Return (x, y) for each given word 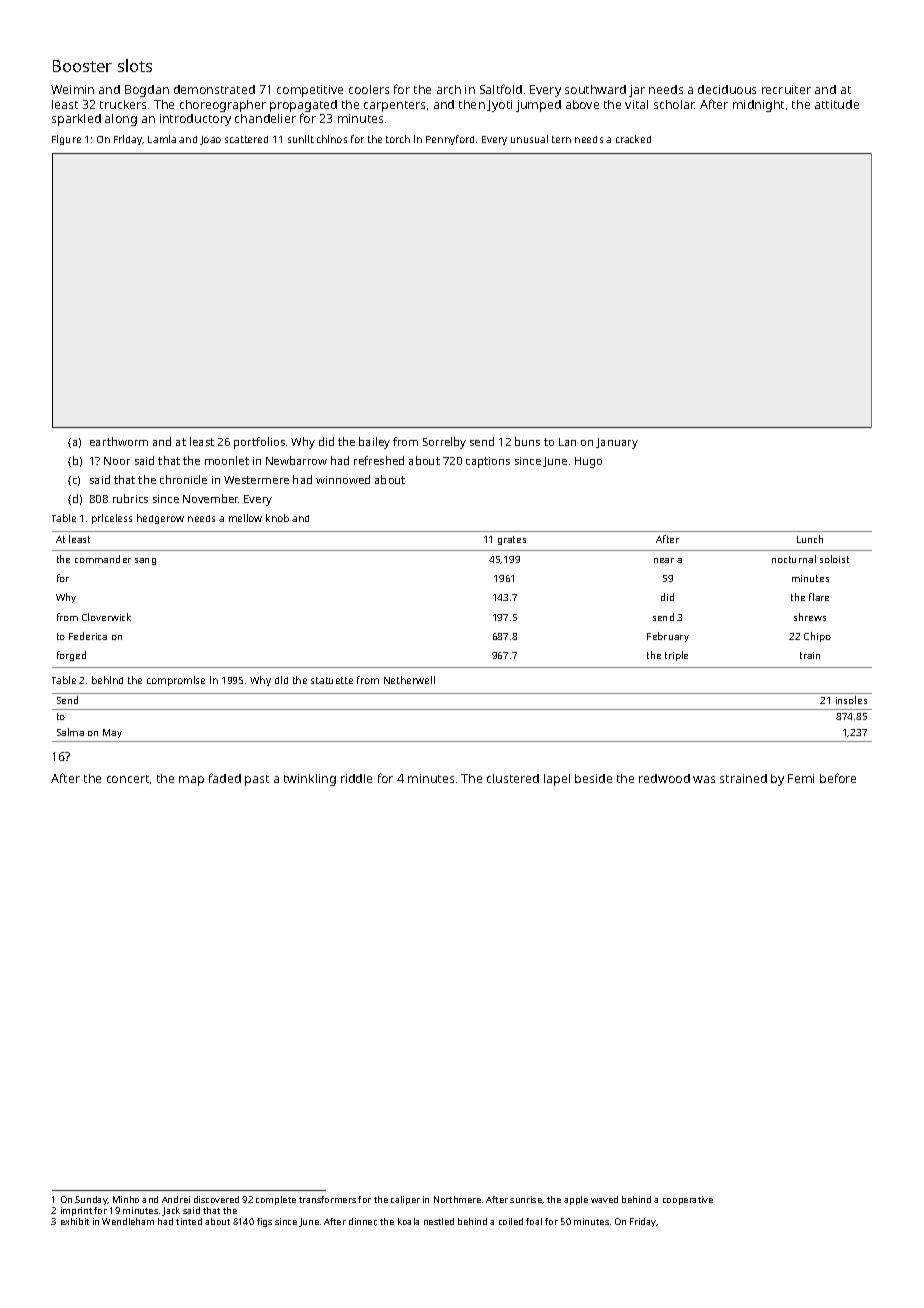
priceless (112, 519)
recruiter (786, 89)
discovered (216, 1199)
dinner (362, 1222)
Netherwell (409, 680)
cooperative (688, 1200)
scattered (246, 139)
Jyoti (499, 106)
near (664, 560)
